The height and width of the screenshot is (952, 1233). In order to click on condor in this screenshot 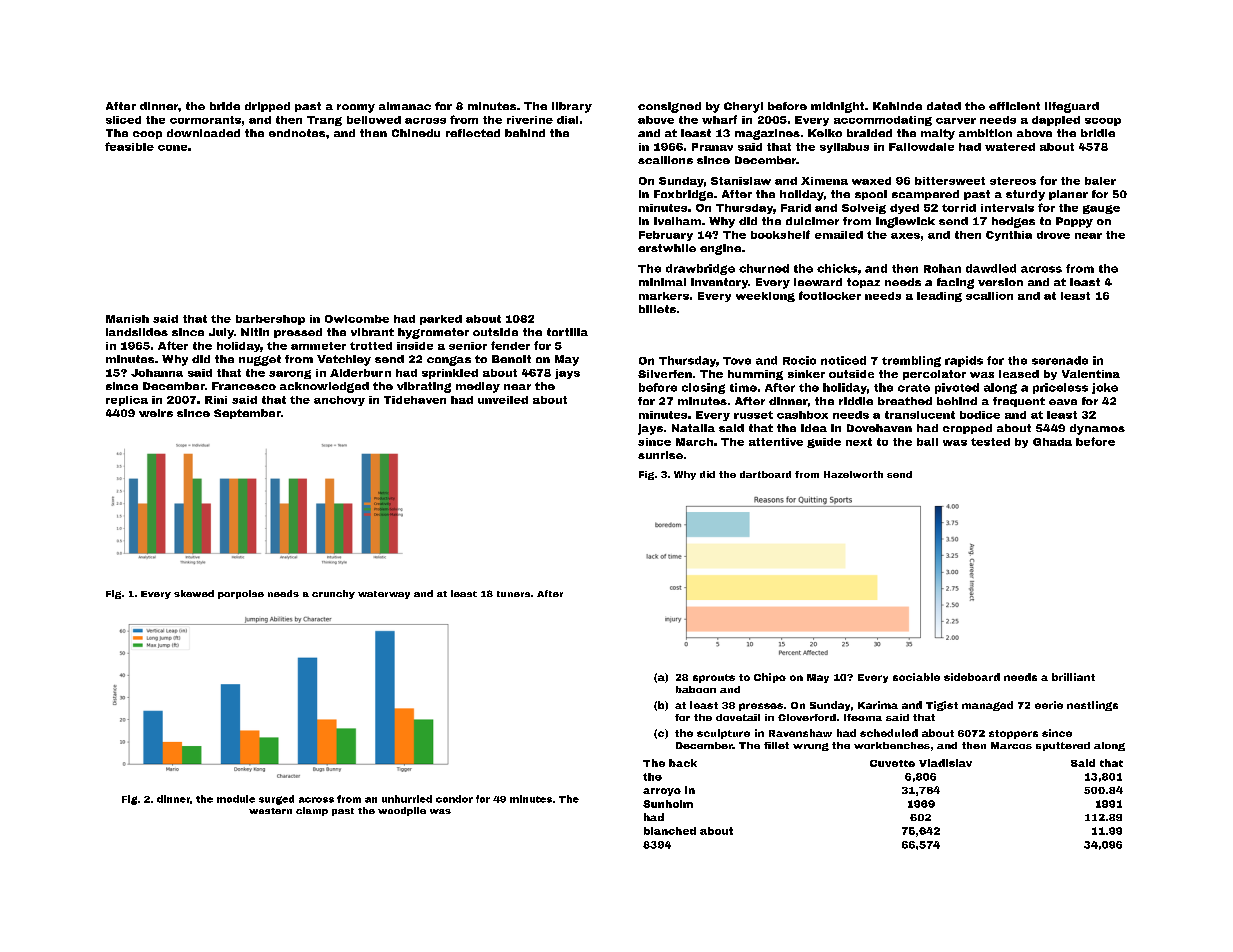, I will do `click(454, 799)`.
